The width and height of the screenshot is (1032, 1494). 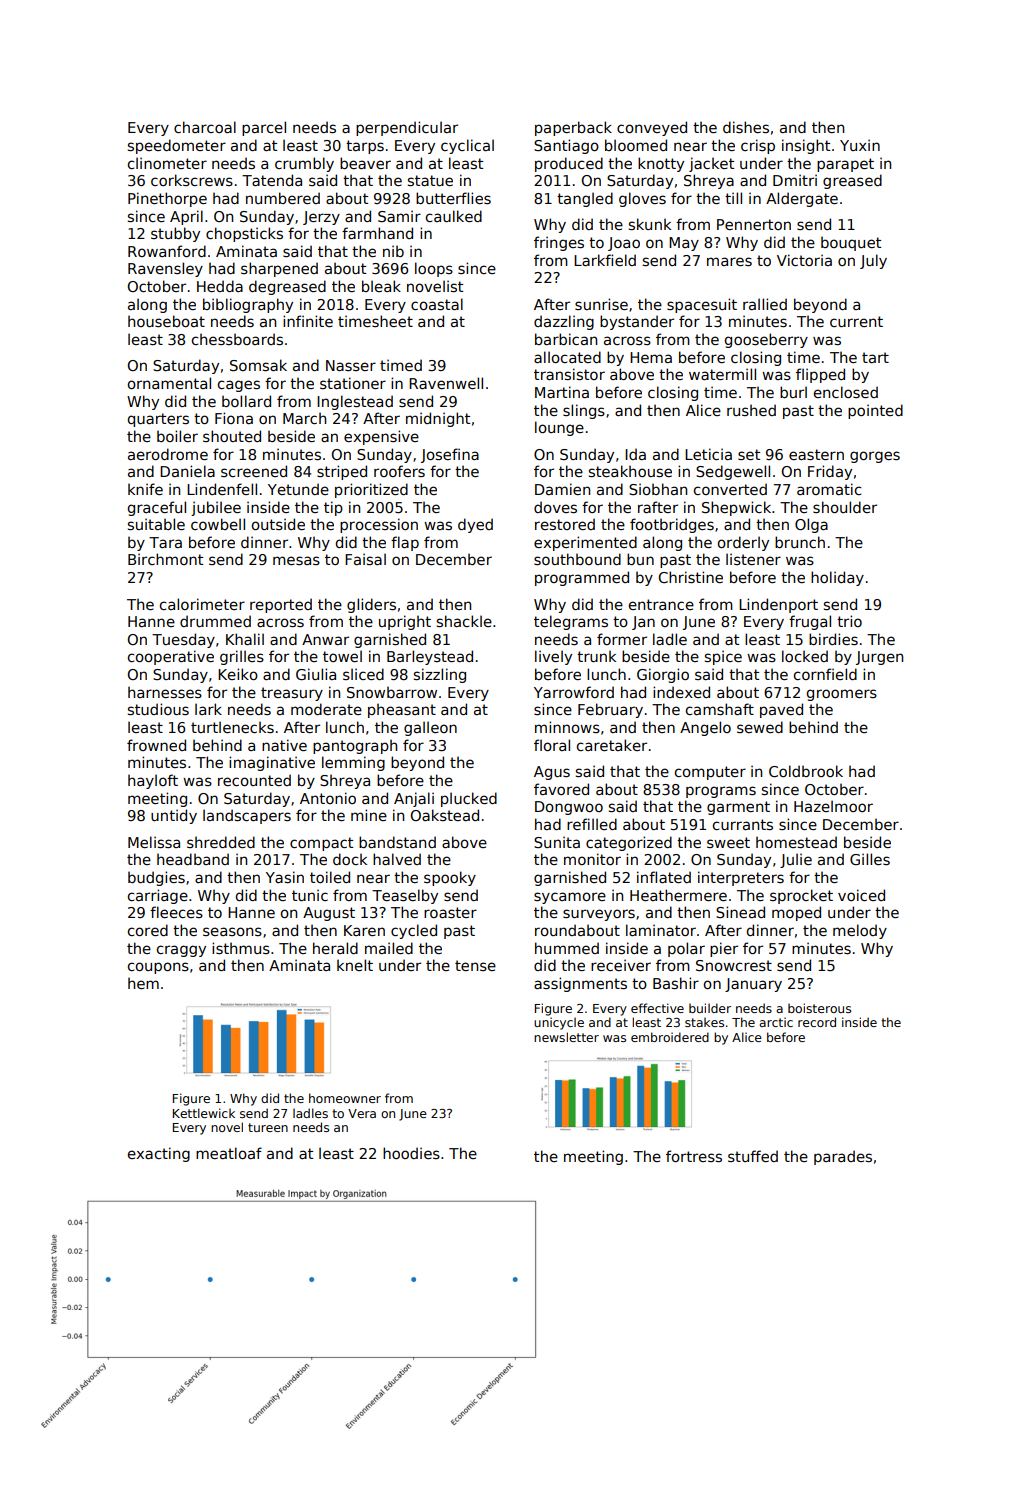 What do you see at coordinates (851, 243) in the screenshot?
I see `bouquet` at bounding box center [851, 243].
